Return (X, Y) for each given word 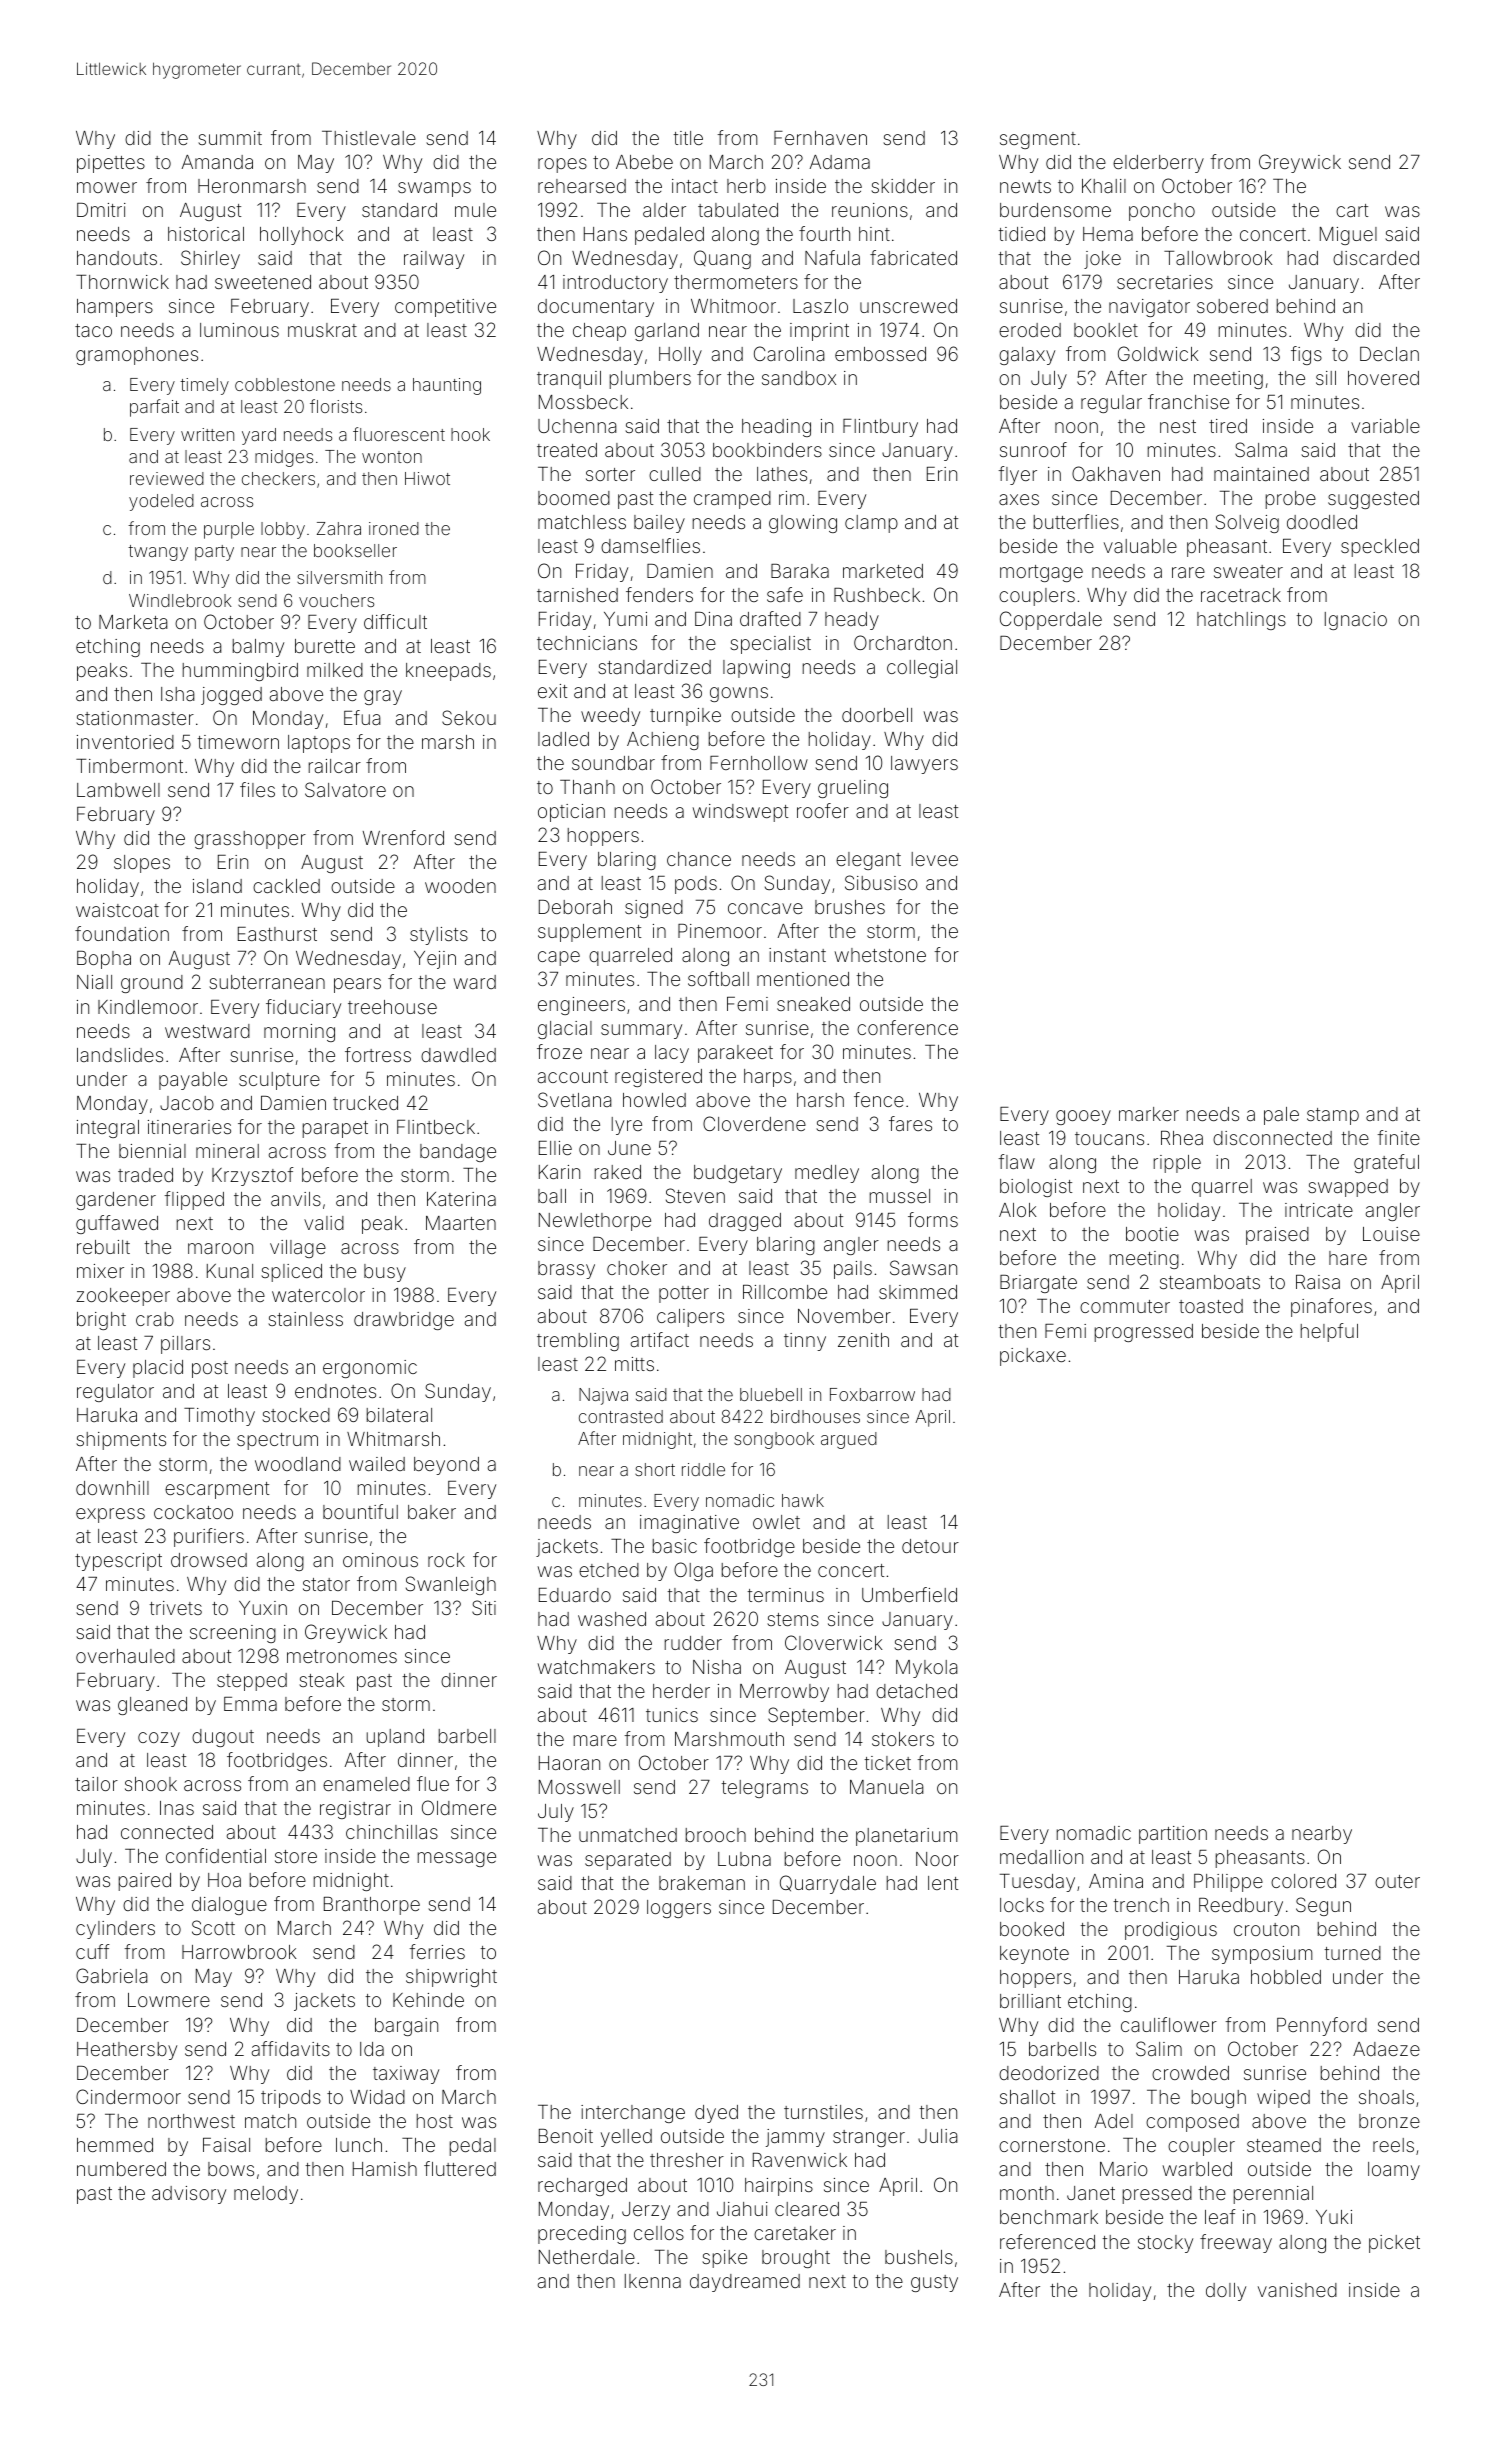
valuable (1140, 546)
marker (1149, 1114)
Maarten (461, 1223)
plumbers (650, 380)
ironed (394, 528)
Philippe (1228, 1883)
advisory (189, 2195)
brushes (850, 907)
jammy (795, 2138)
